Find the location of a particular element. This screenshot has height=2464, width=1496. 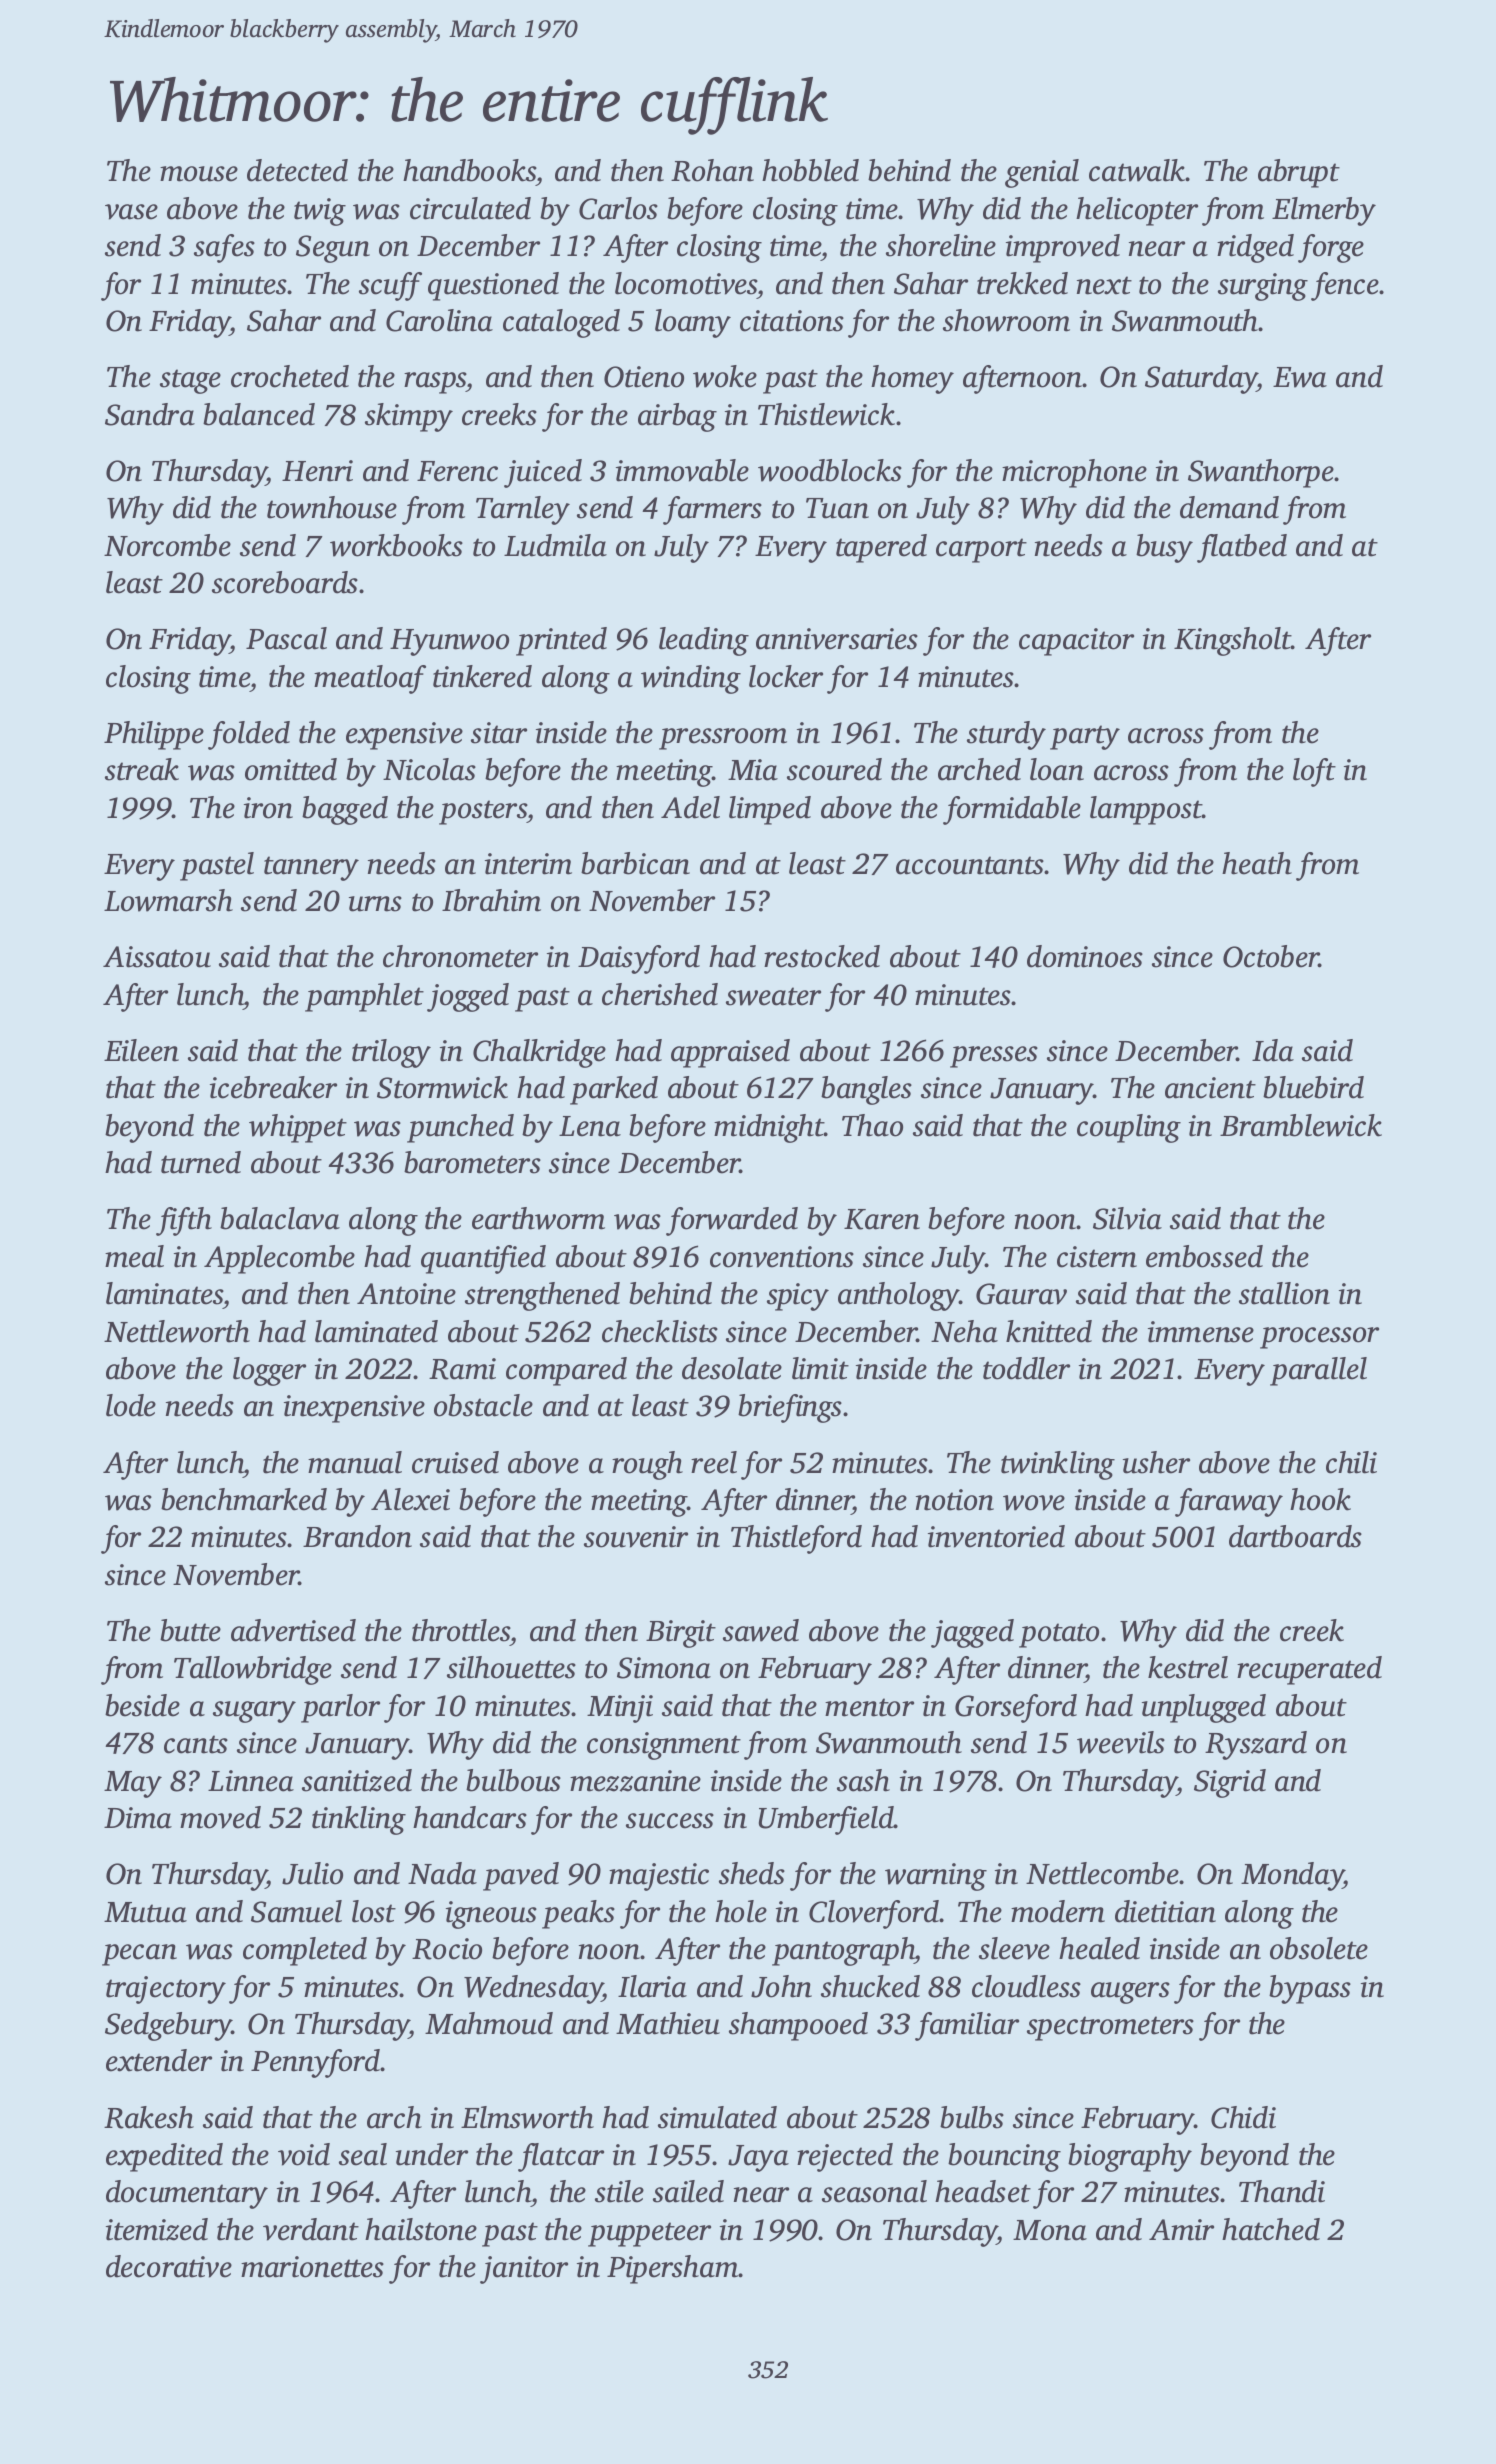

microphone is located at coordinates (1074, 473).
